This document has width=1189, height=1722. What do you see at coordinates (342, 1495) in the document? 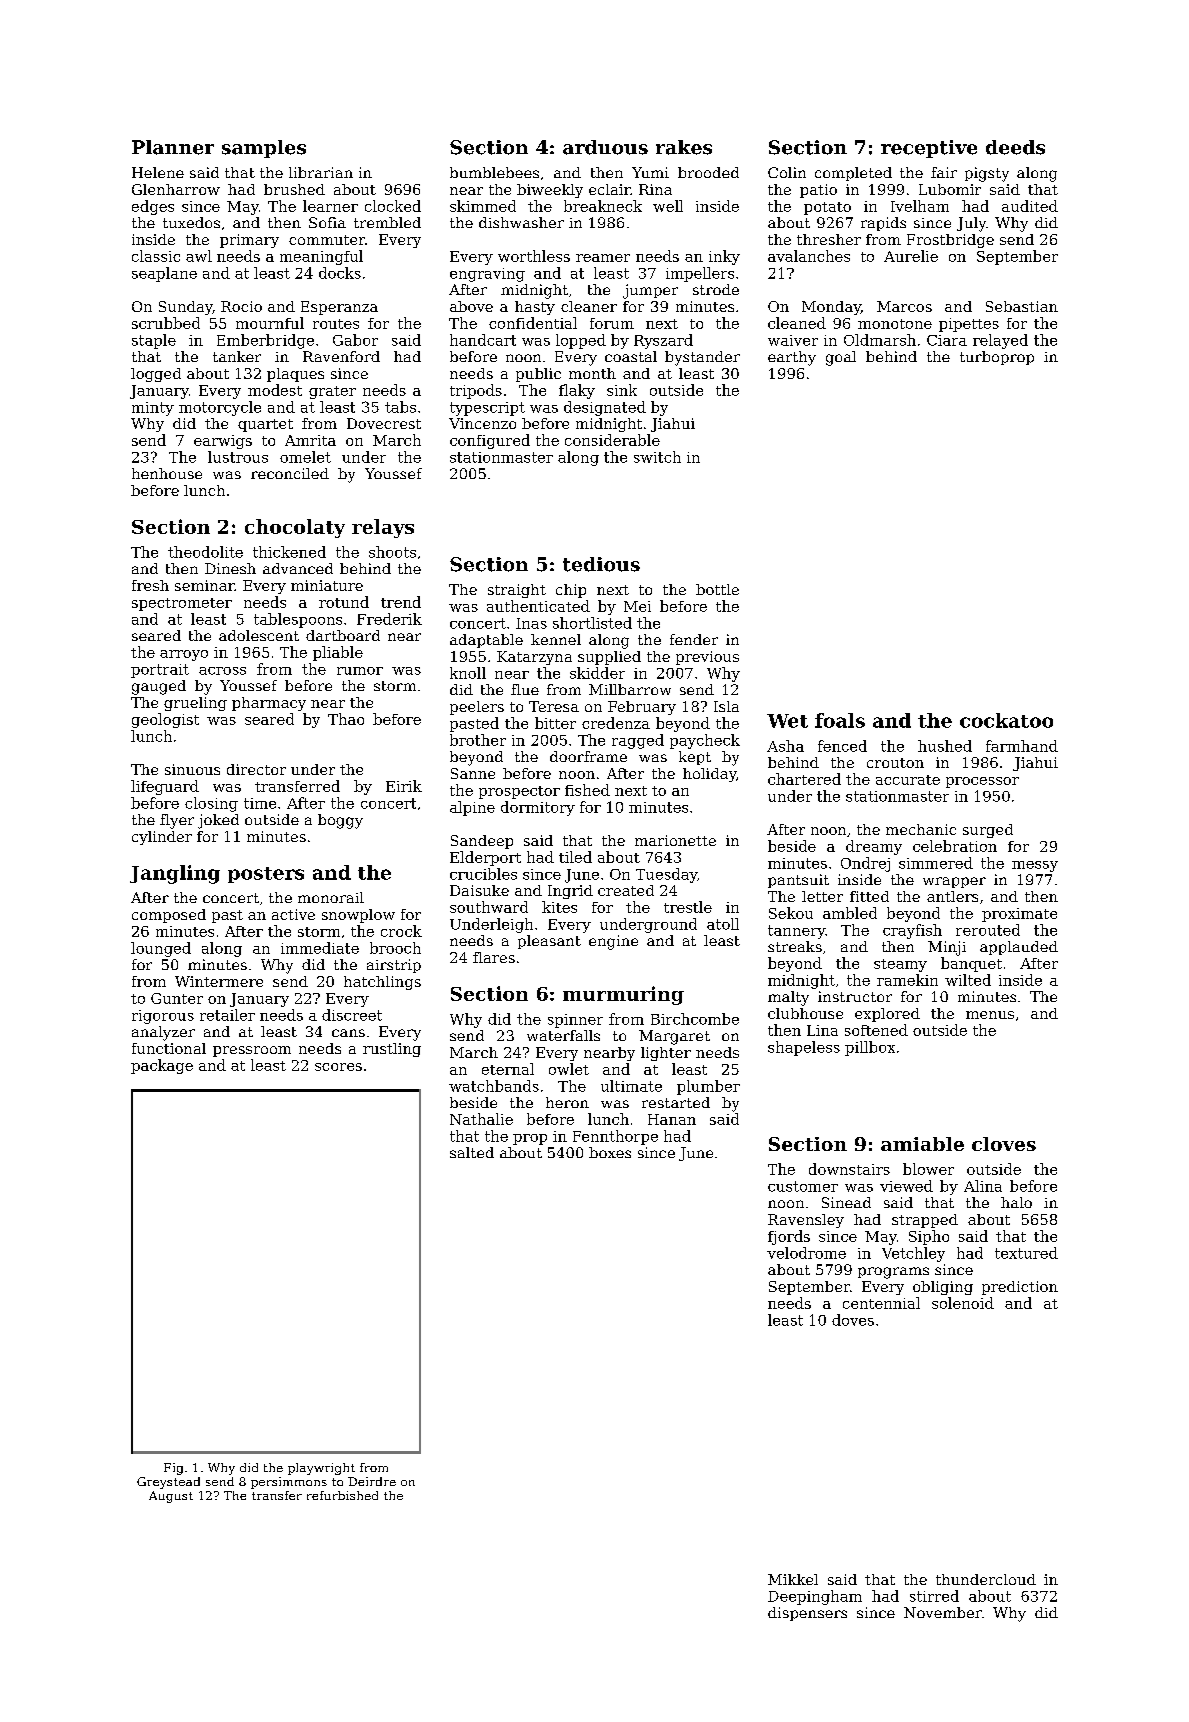
I see `refurbished` at bounding box center [342, 1495].
